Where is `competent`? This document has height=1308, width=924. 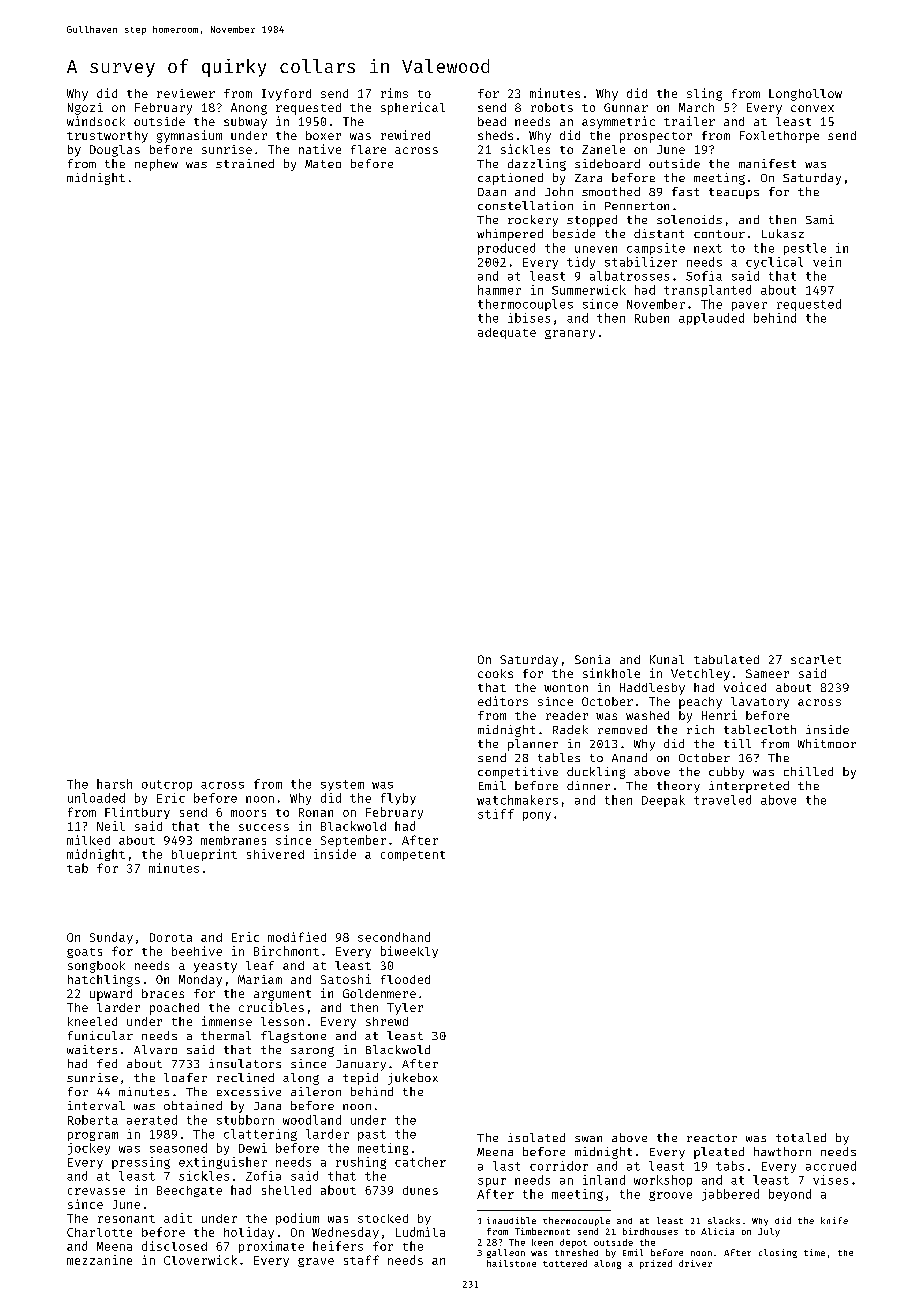 competent is located at coordinates (413, 856).
